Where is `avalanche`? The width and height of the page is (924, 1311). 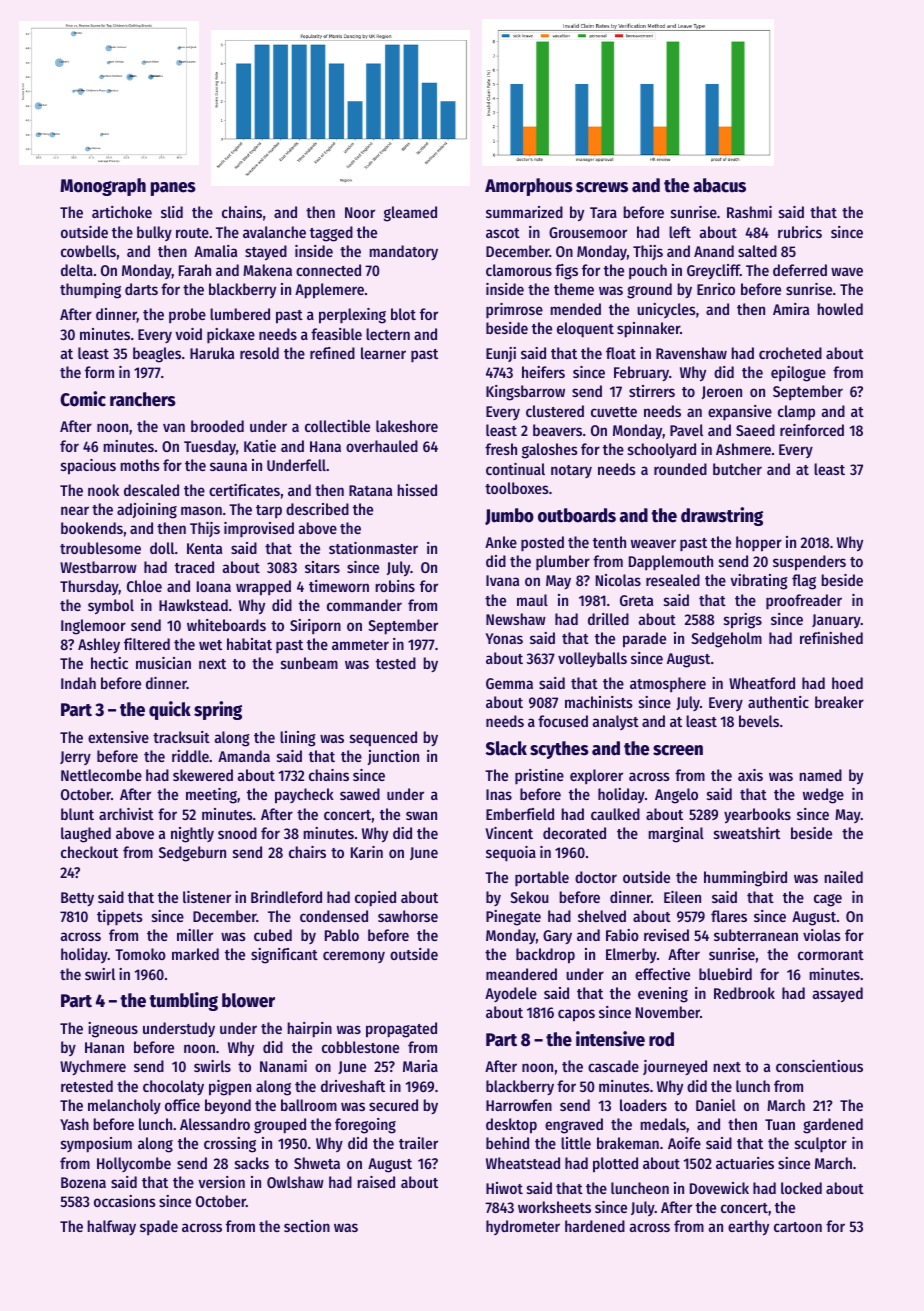 avalanche is located at coordinates (274, 232).
